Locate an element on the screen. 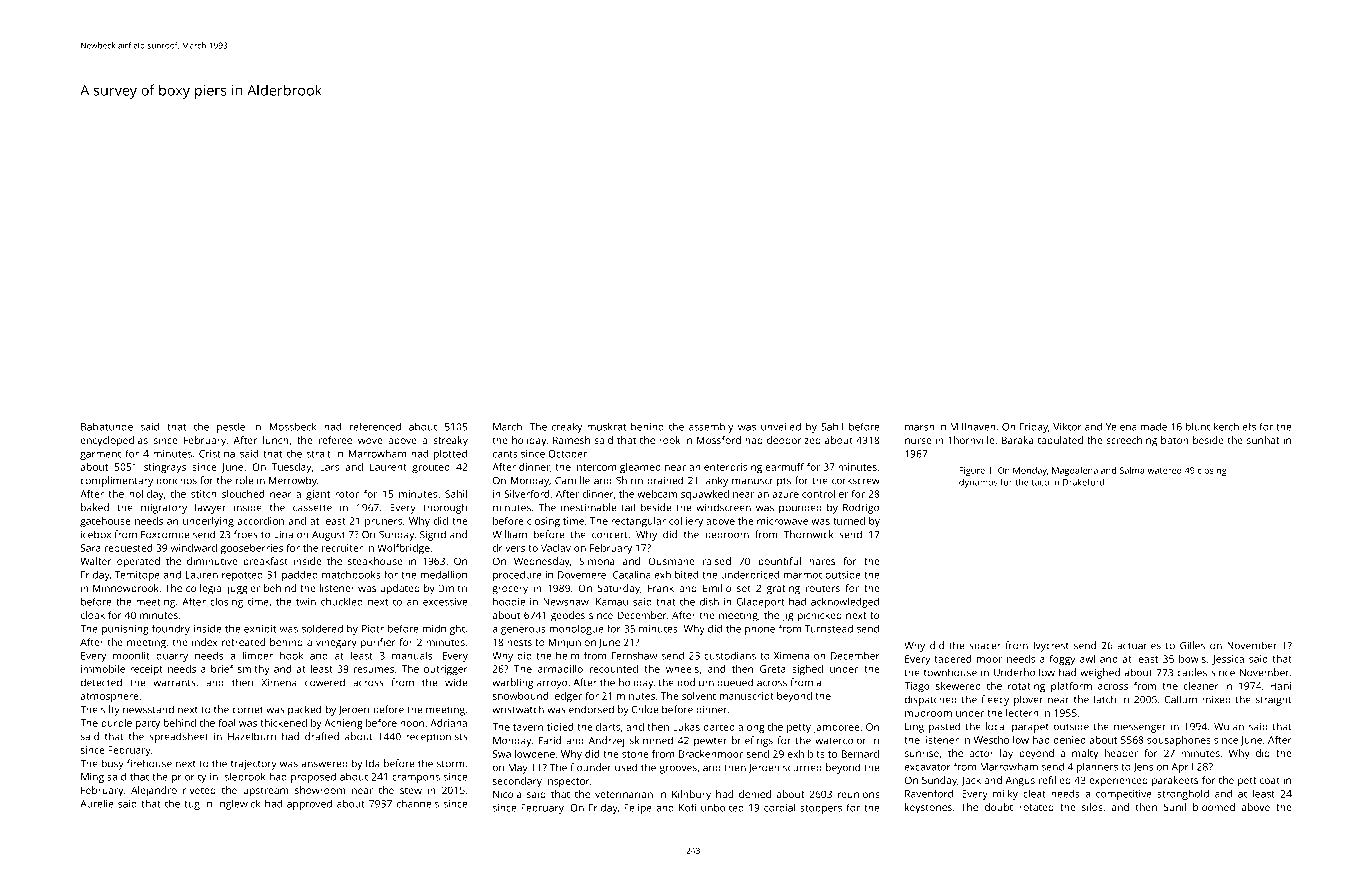  skimmed is located at coordinates (651, 740).
